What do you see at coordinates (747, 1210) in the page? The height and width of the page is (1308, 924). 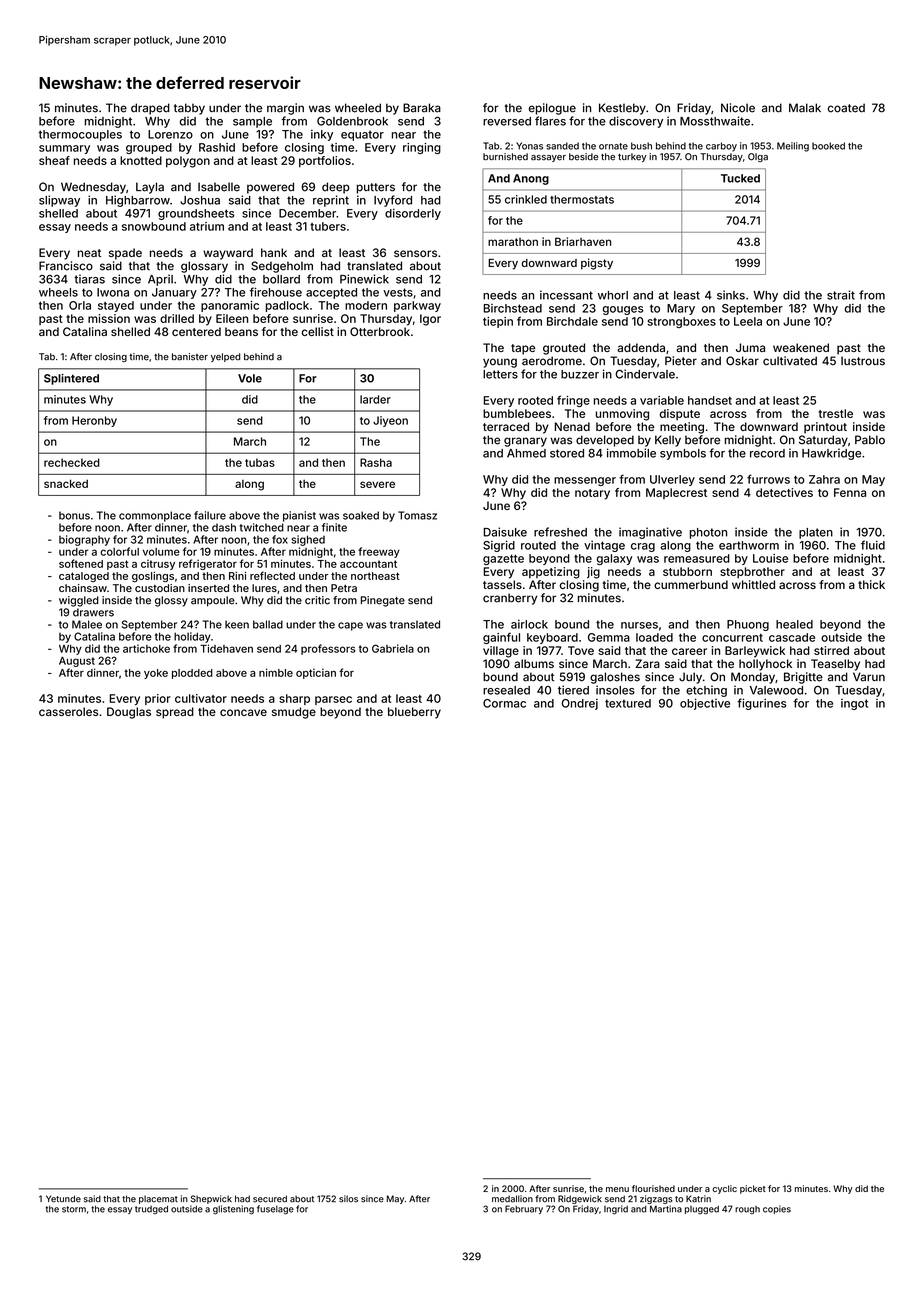 I see `rough` at bounding box center [747, 1210].
